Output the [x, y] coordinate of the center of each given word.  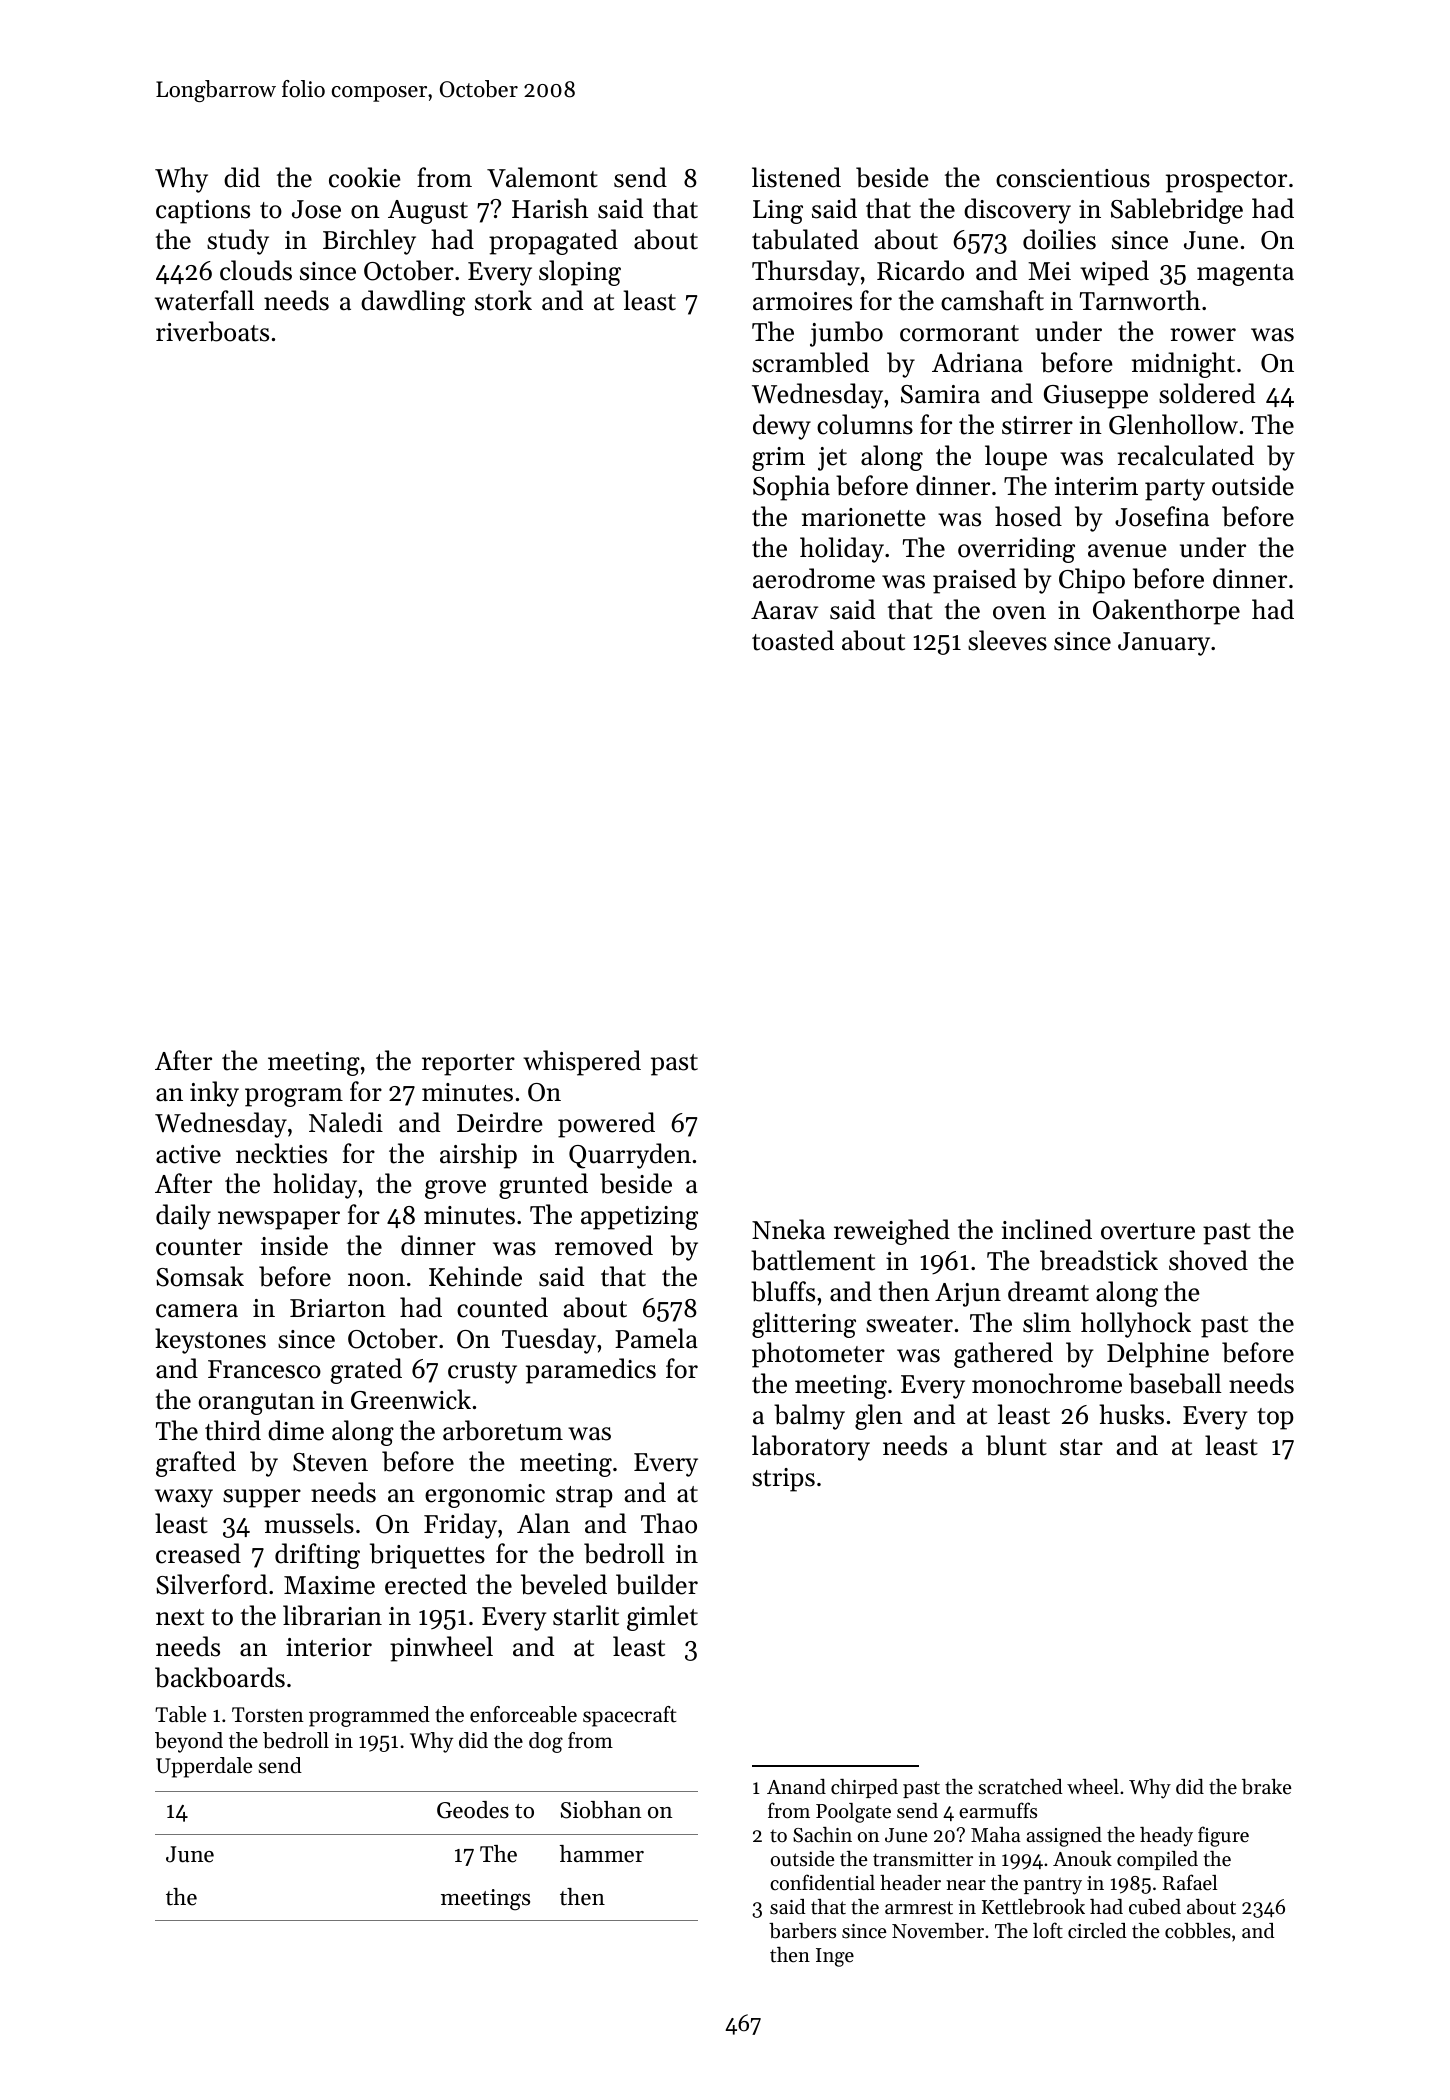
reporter [468, 1065]
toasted [793, 640]
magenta [1245, 275]
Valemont [542, 177]
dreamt [1048, 1291]
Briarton [338, 1308]
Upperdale [204, 1767]
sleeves [1007, 640]
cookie [365, 177]
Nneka [788, 1229]
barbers [802, 1931]
